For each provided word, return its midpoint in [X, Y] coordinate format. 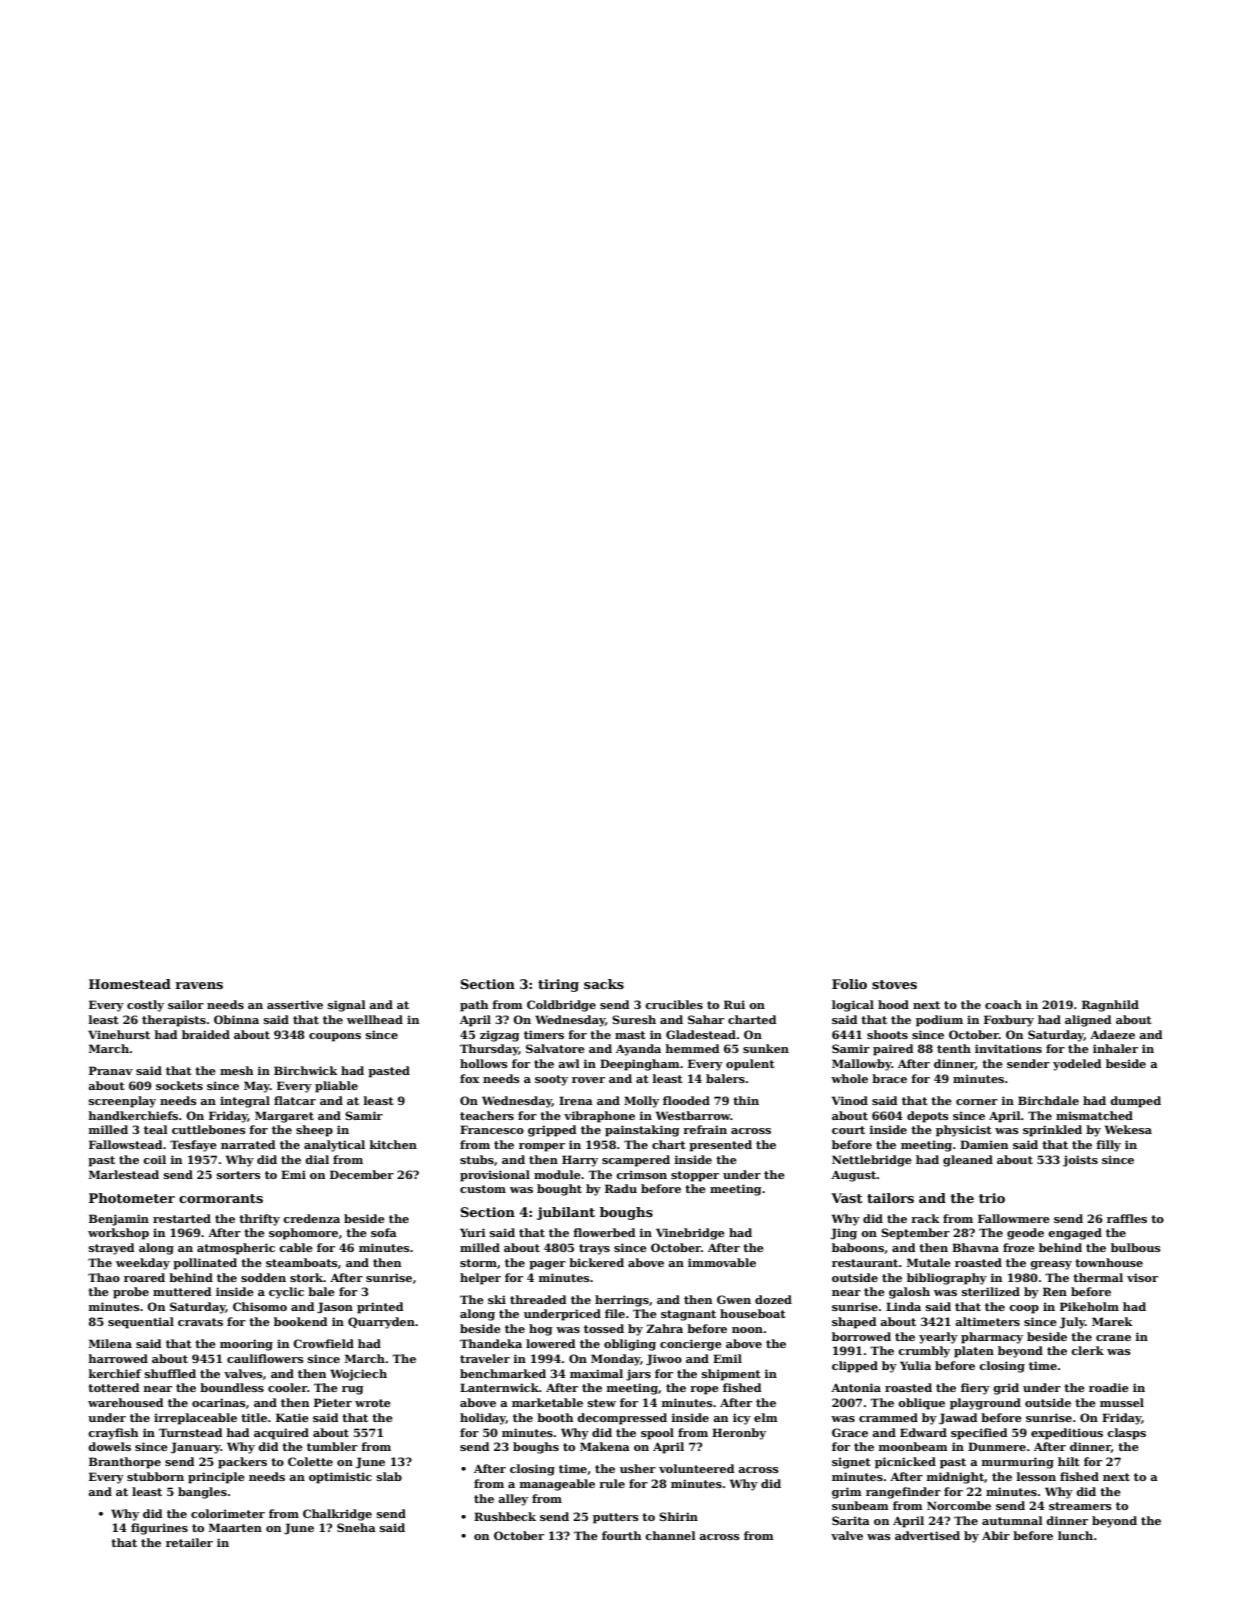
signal [347, 1006]
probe [131, 1293]
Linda [903, 1306]
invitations [1008, 1048]
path [474, 1006]
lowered [550, 1343]
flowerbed [604, 1232]
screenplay [122, 1102]
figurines [159, 1529]
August [853, 1176]
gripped [552, 1131]
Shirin [678, 1516]
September [915, 1234]
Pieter [333, 1402]
